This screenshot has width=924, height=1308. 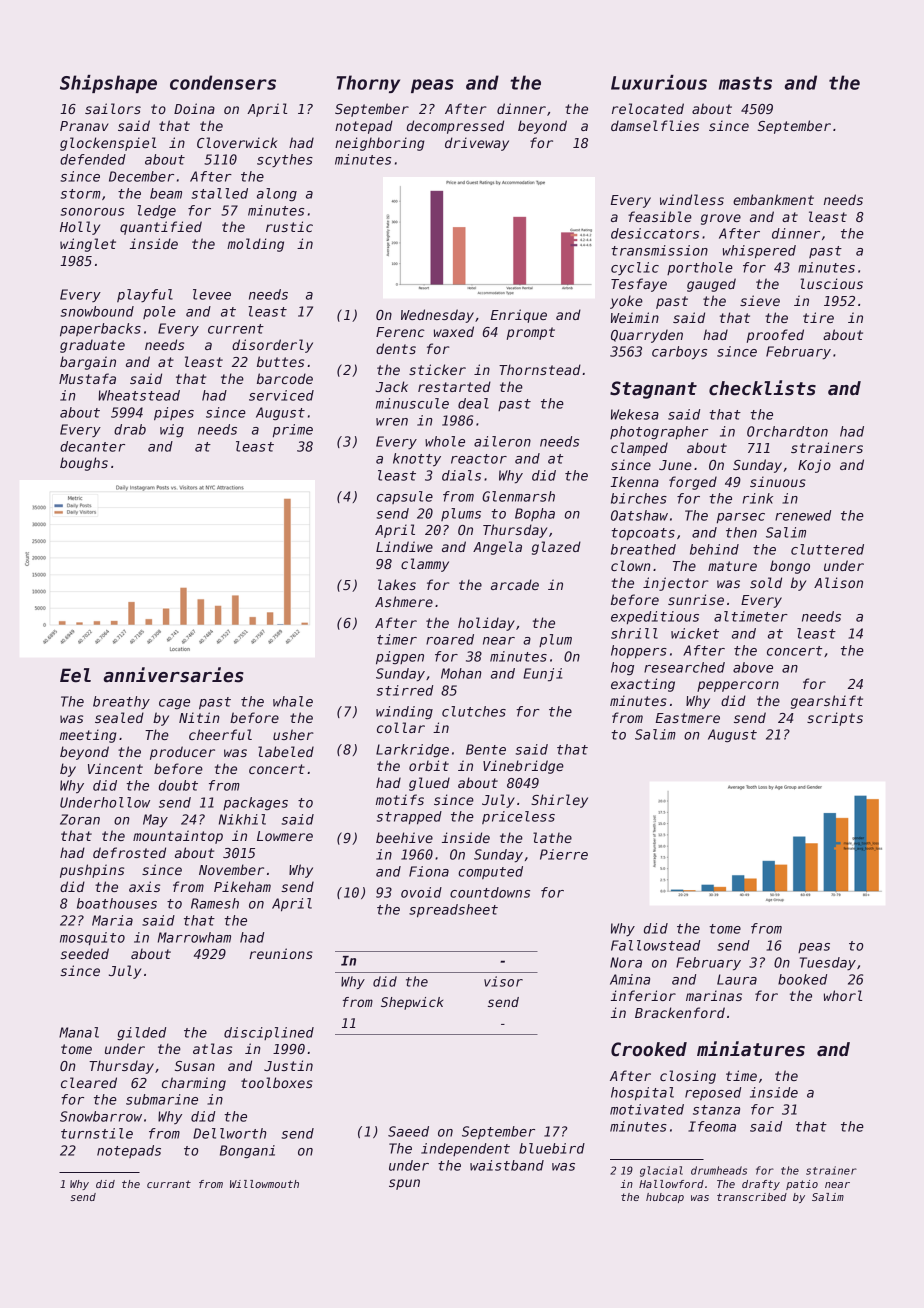 I want to click on molding, so click(x=255, y=245).
